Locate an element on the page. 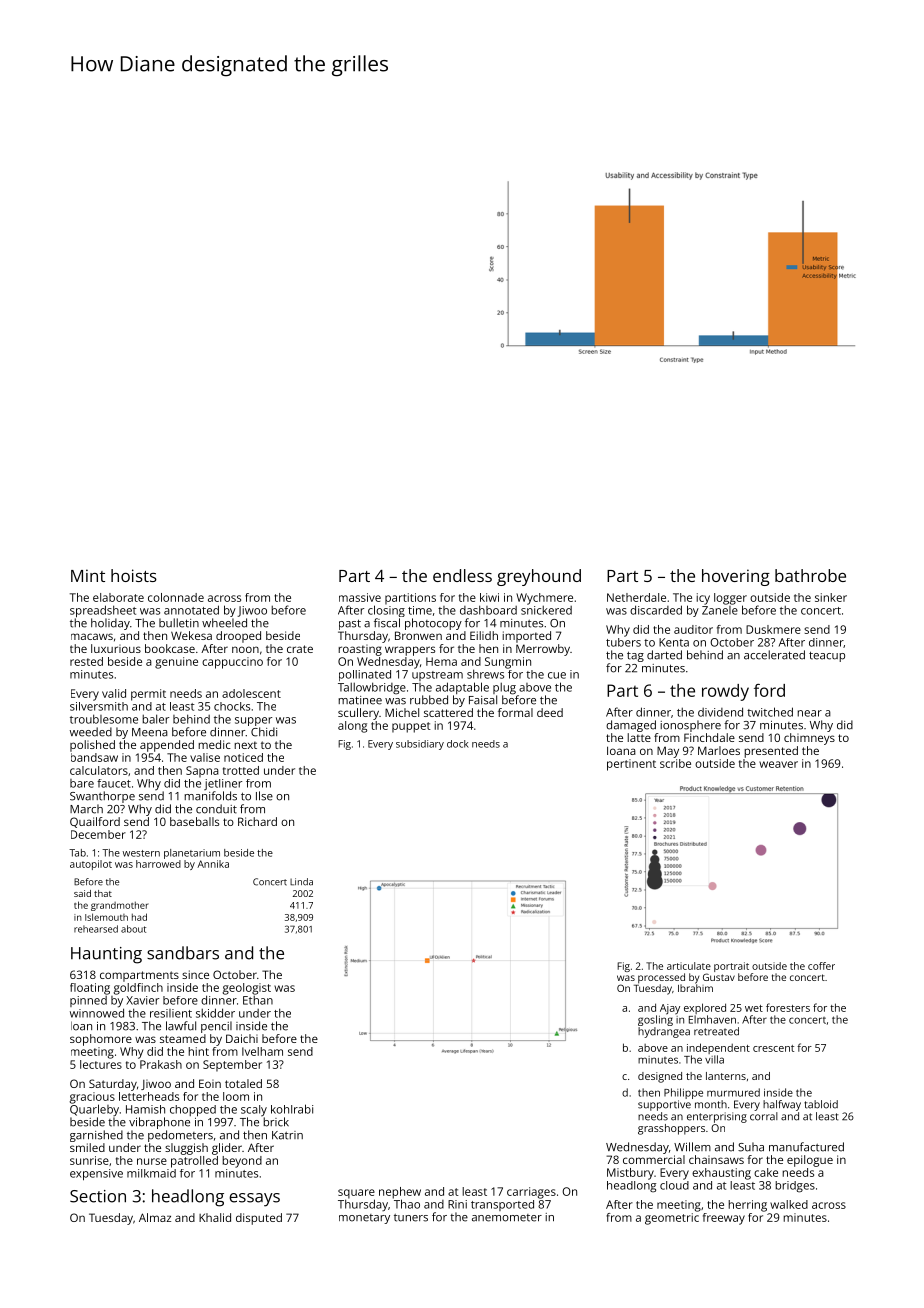 The image size is (924, 1308). processed is located at coordinates (661, 978).
